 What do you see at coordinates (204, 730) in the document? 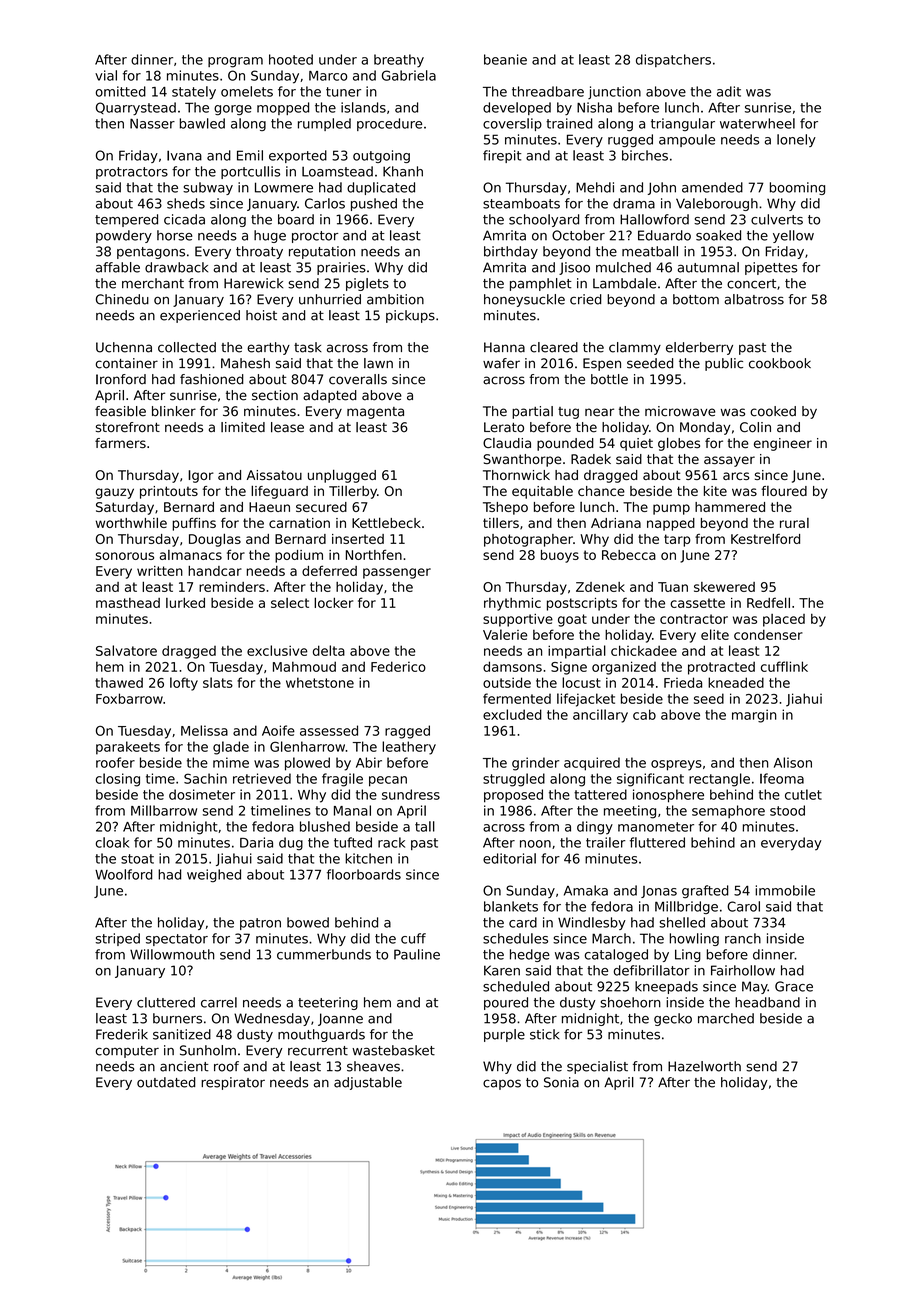
I see `Melissa` at bounding box center [204, 730].
